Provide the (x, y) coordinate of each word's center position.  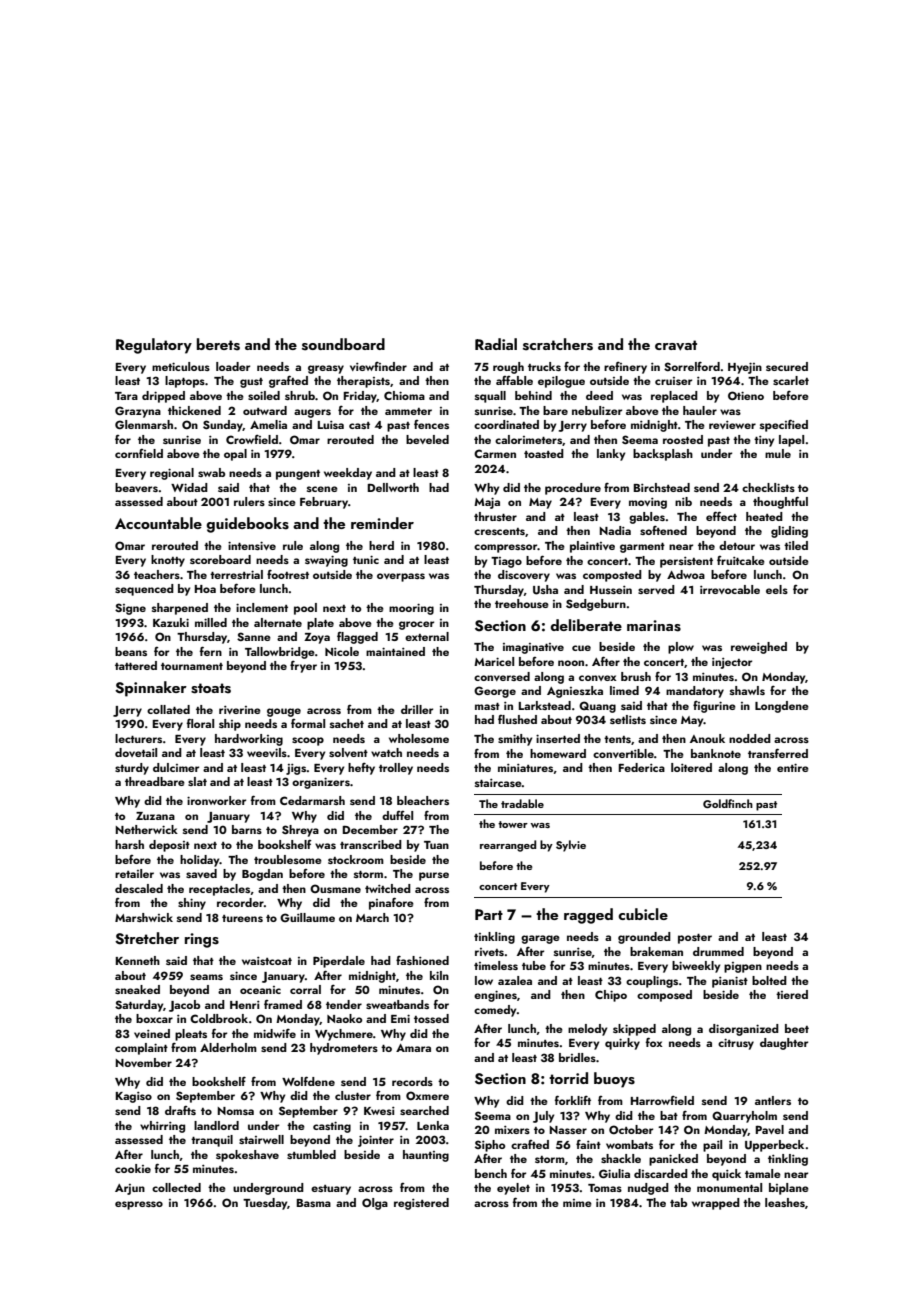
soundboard (343, 344)
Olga (375, 1204)
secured (787, 366)
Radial (496, 344)
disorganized (744, 1030)
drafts (180, 1110)
